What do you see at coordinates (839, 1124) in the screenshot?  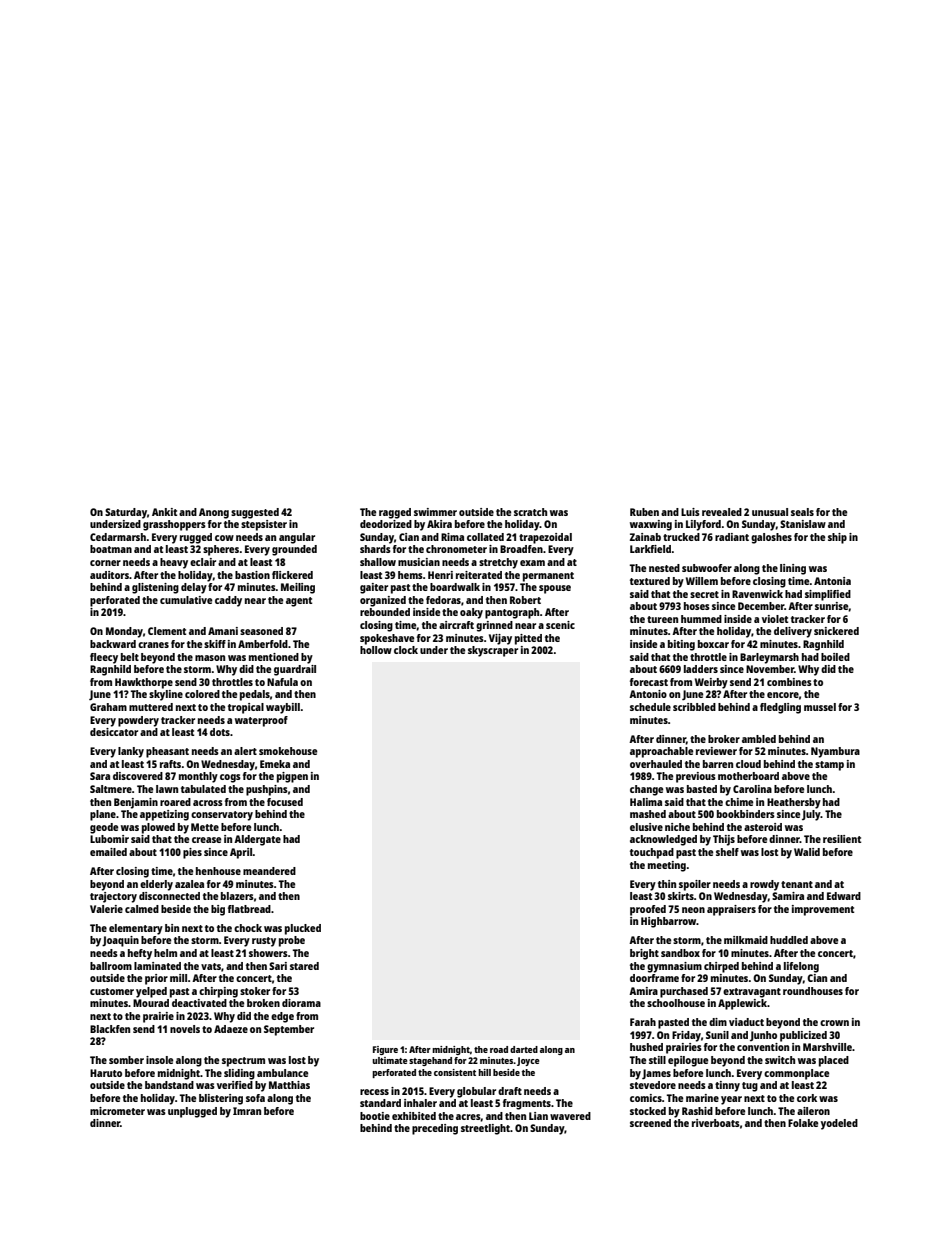 I see `yodeled` at bounding box center [839, 1124].
